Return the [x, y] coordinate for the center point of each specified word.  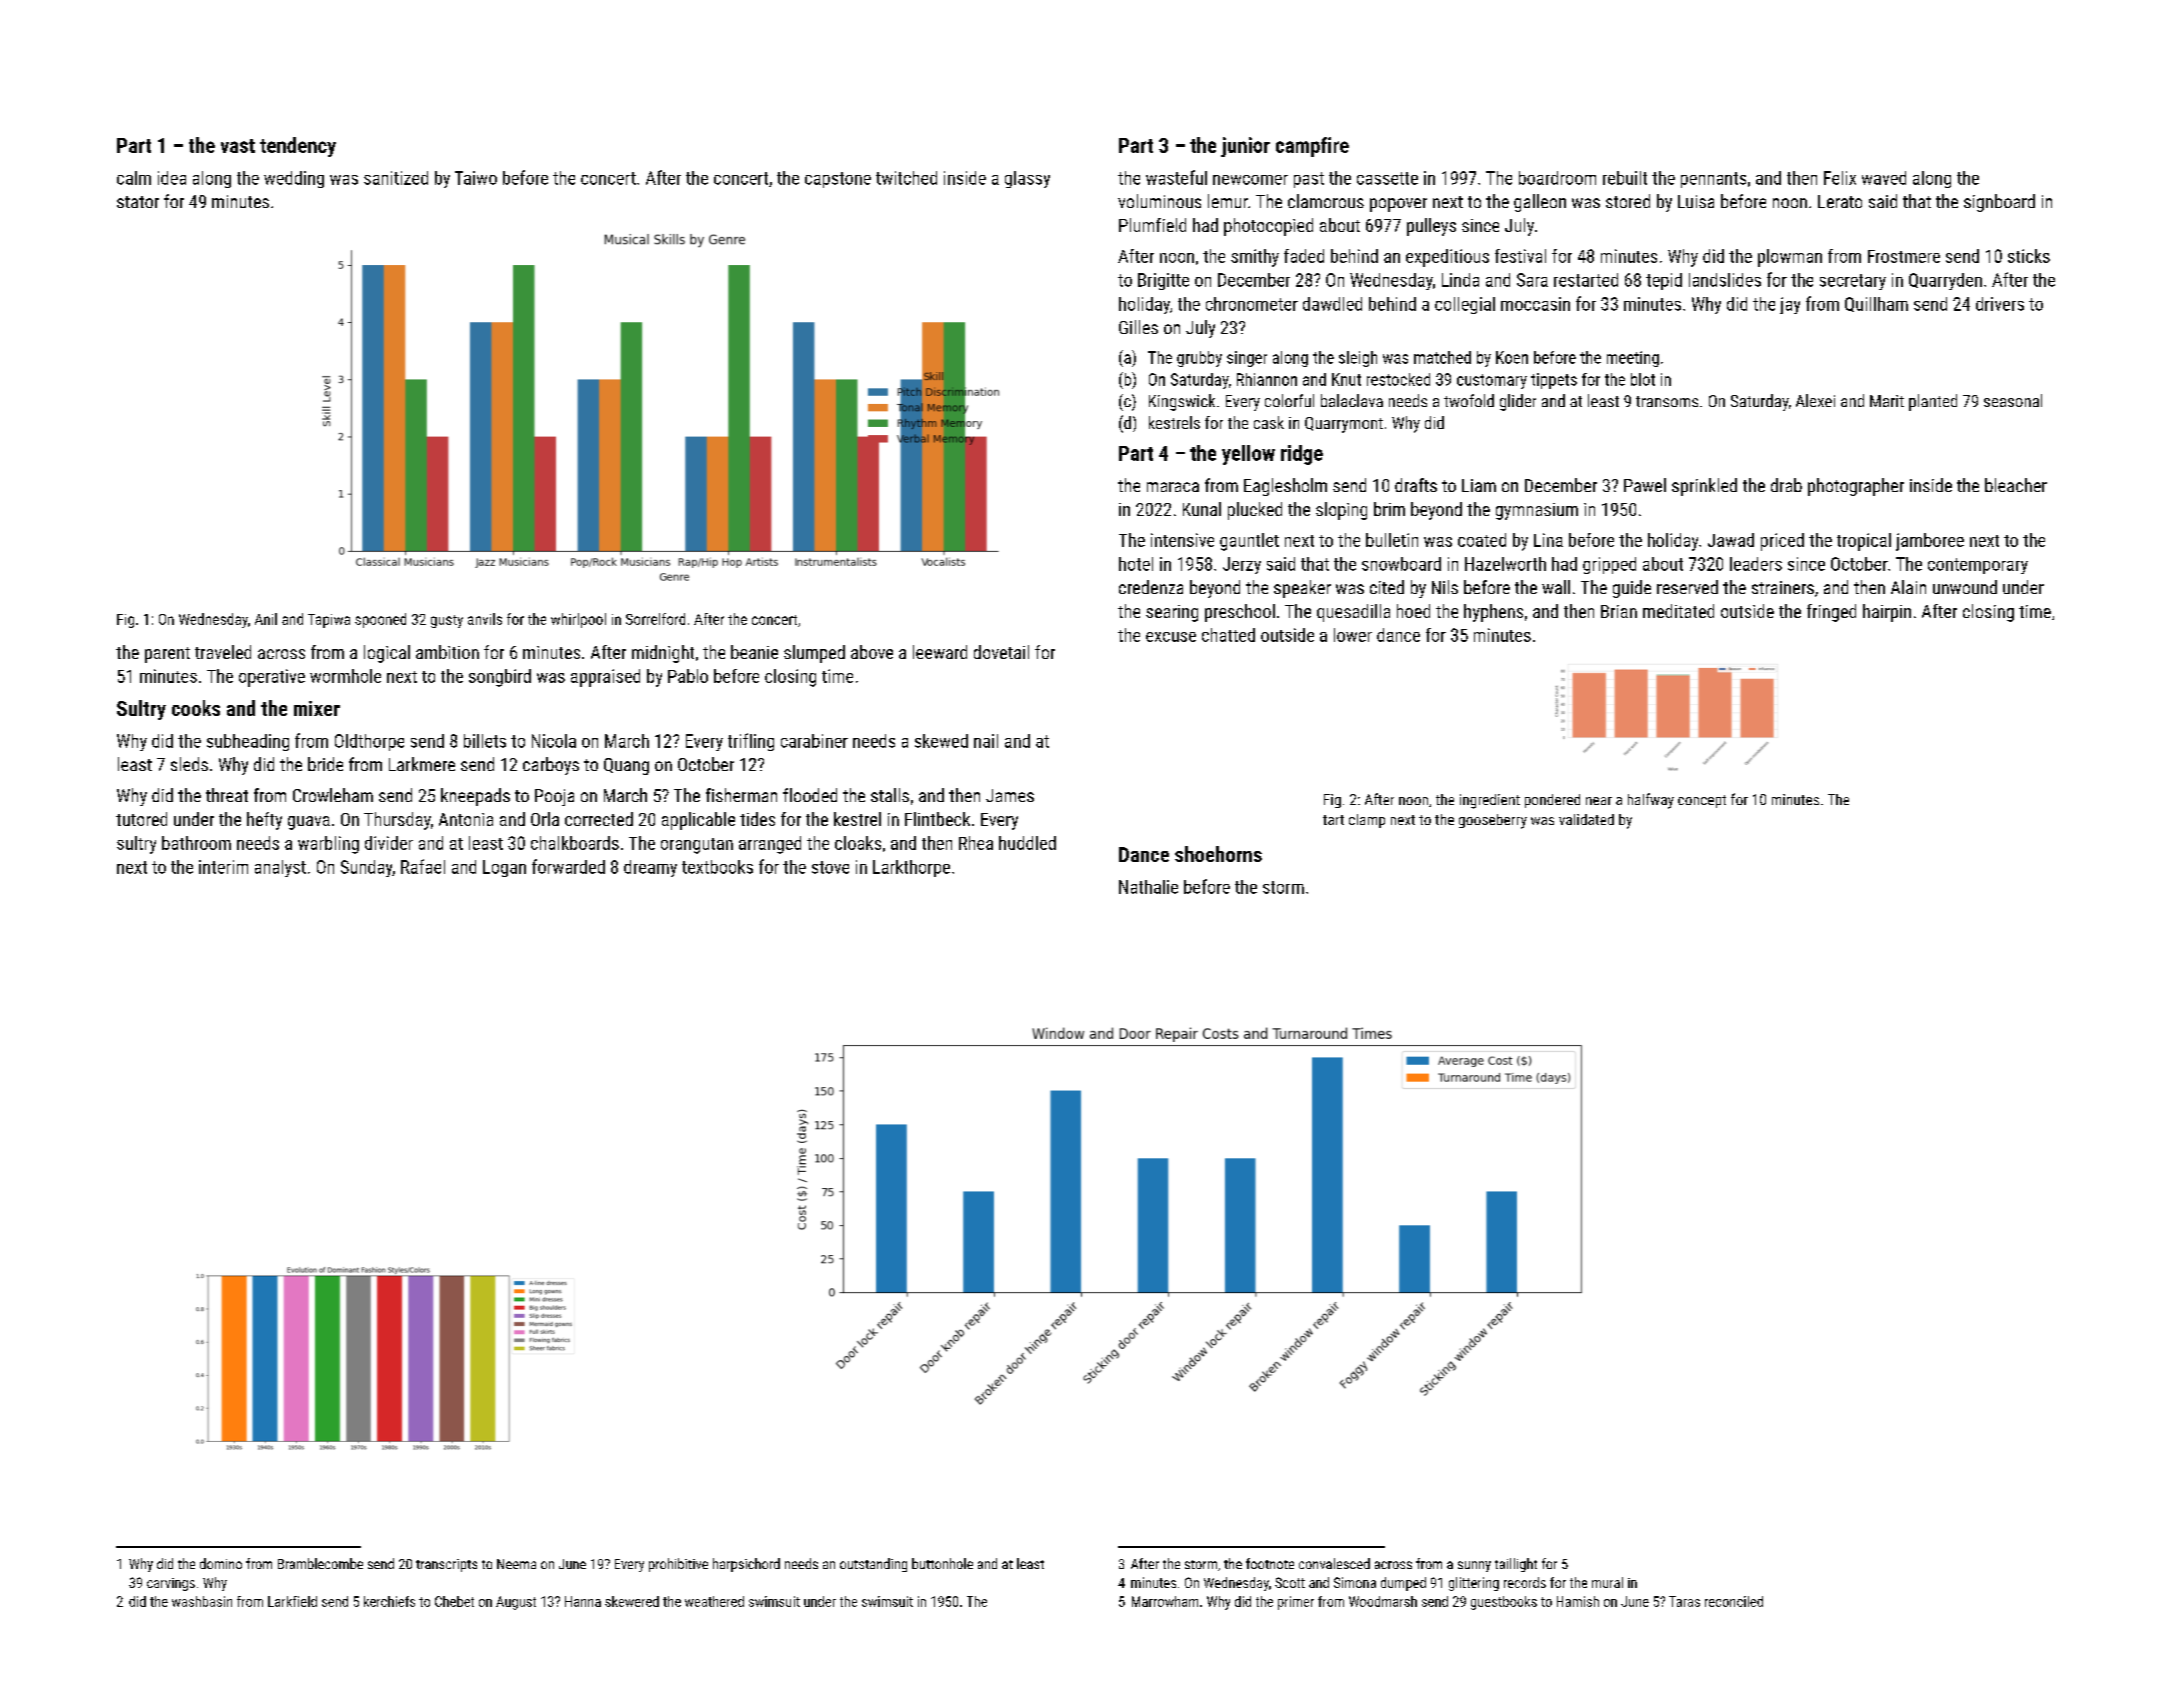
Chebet [454, 1601]
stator [138, 202]
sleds [189, 764]
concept [1702, 801]
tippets [1554, 381]
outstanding [873, 1565]
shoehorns [1218, 854]
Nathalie [1148, 887]
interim [223, 867]
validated [1586, 819]
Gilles [1138, 327]
